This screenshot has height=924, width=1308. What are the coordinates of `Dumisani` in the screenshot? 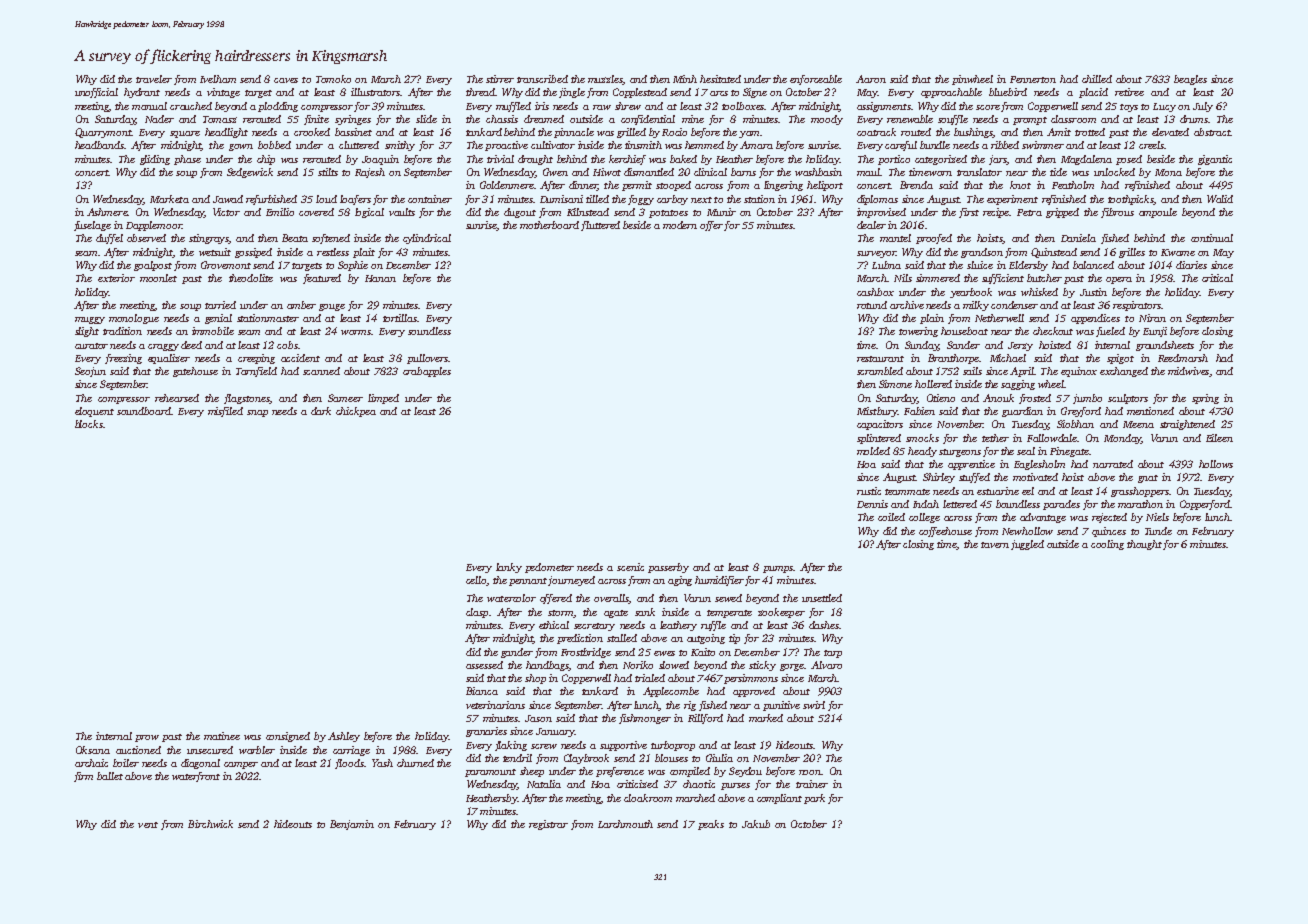 It's located at (561, 199).
